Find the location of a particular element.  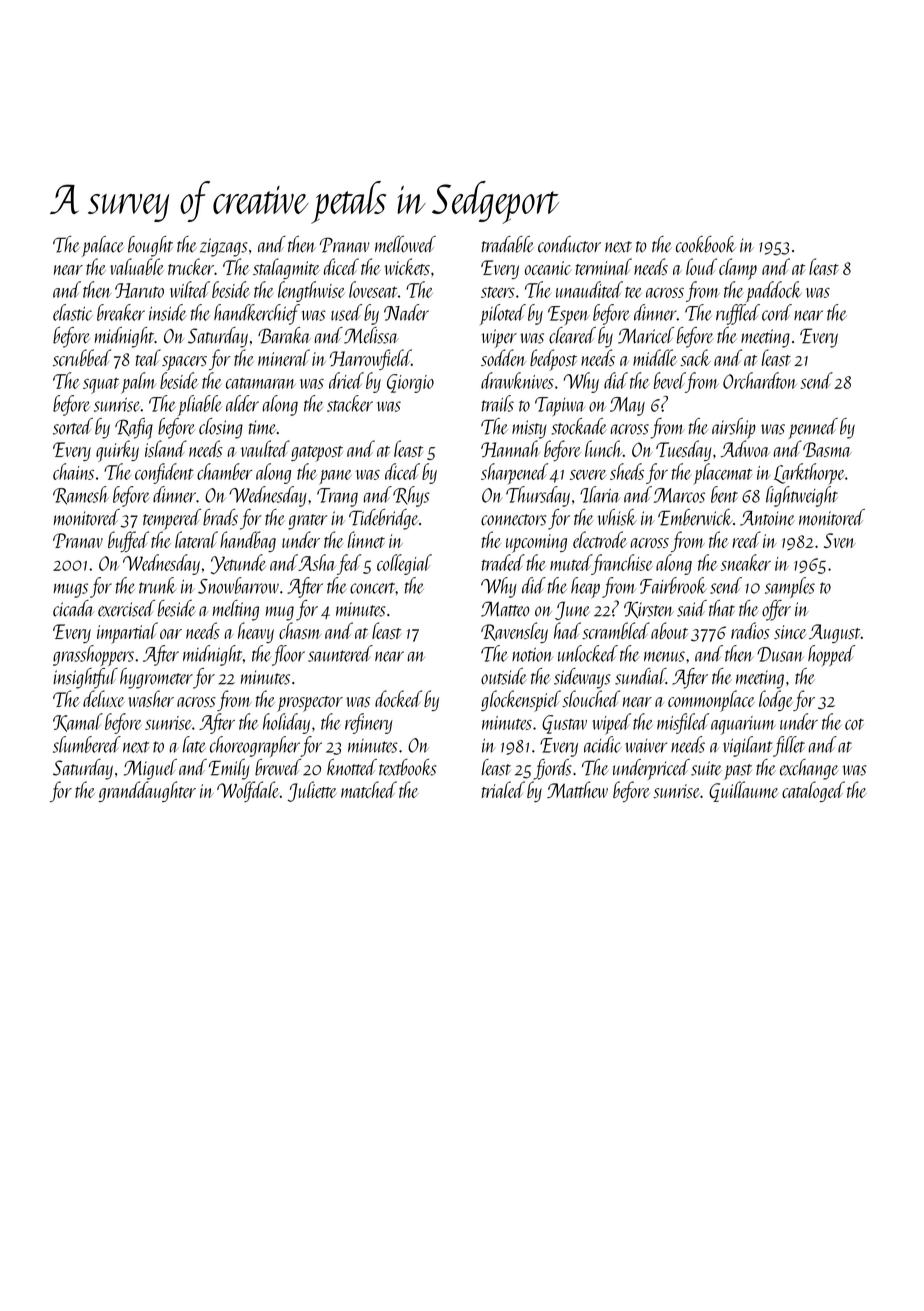

tradable is located at coordinates (508, 244).
